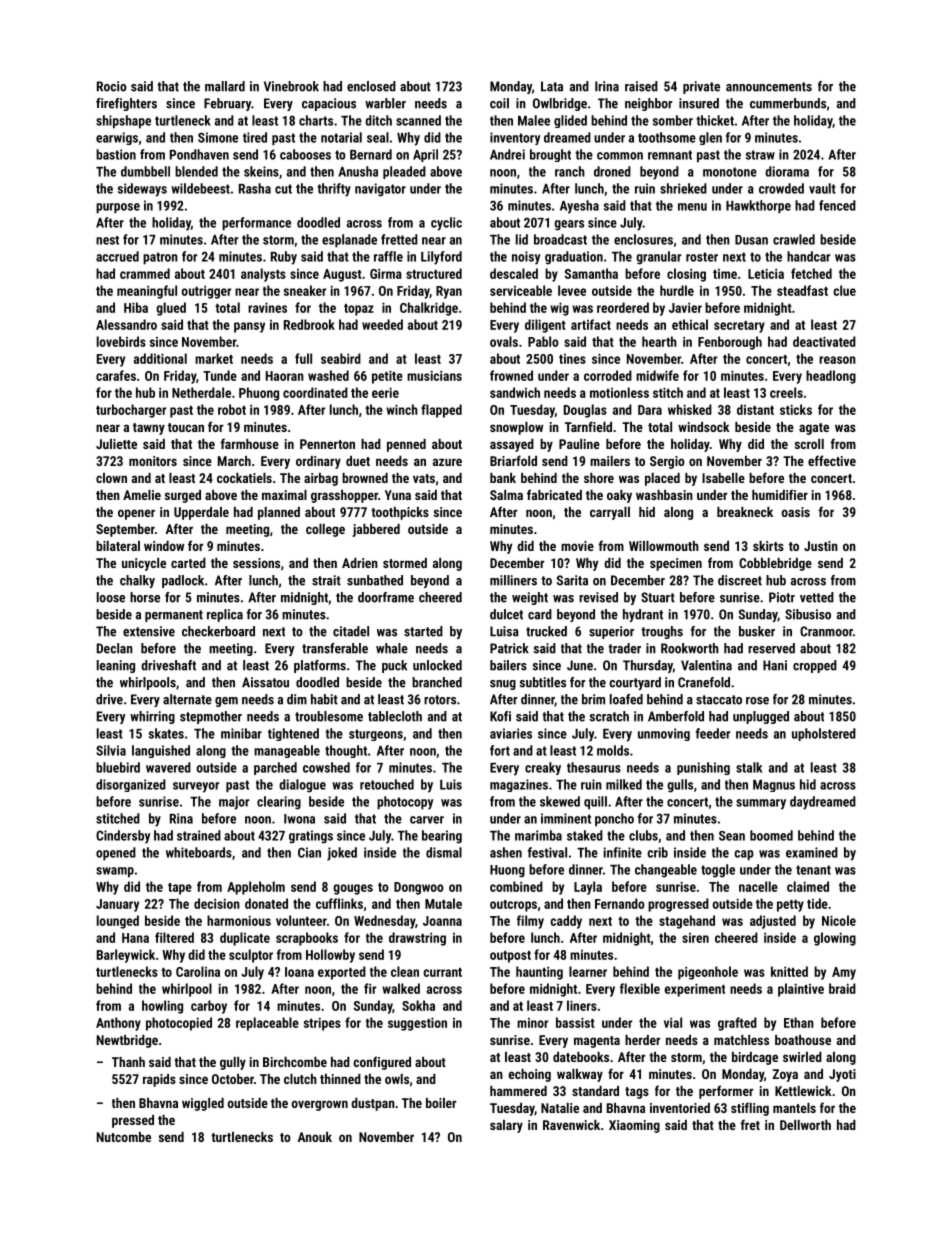 The width and height of the screenshot is (952, 1233). I want to click on Rocio, so click(112, 86).
